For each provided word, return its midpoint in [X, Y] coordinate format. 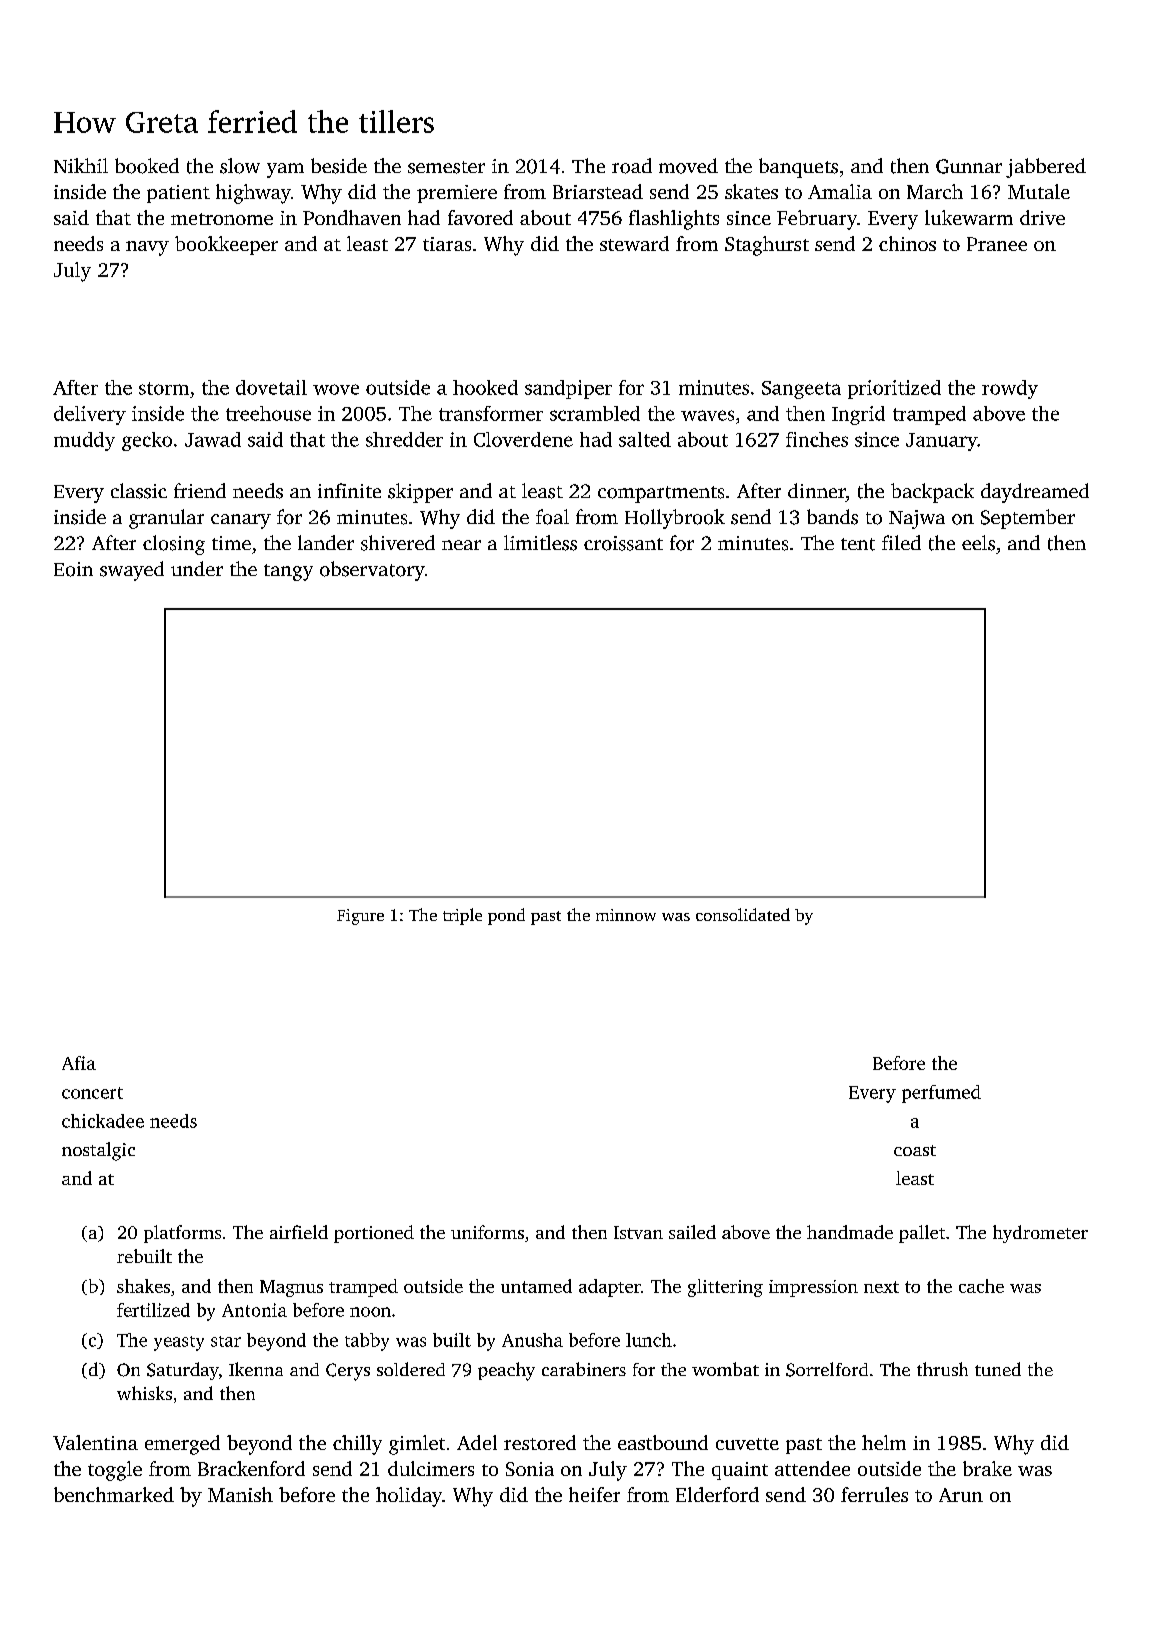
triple [462, 916]
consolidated [743, 914]
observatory [372, 571]
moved [688, 166]
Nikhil [81, 165]
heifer [594, 1494]
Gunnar [969, 166]
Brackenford [251, 1468]
